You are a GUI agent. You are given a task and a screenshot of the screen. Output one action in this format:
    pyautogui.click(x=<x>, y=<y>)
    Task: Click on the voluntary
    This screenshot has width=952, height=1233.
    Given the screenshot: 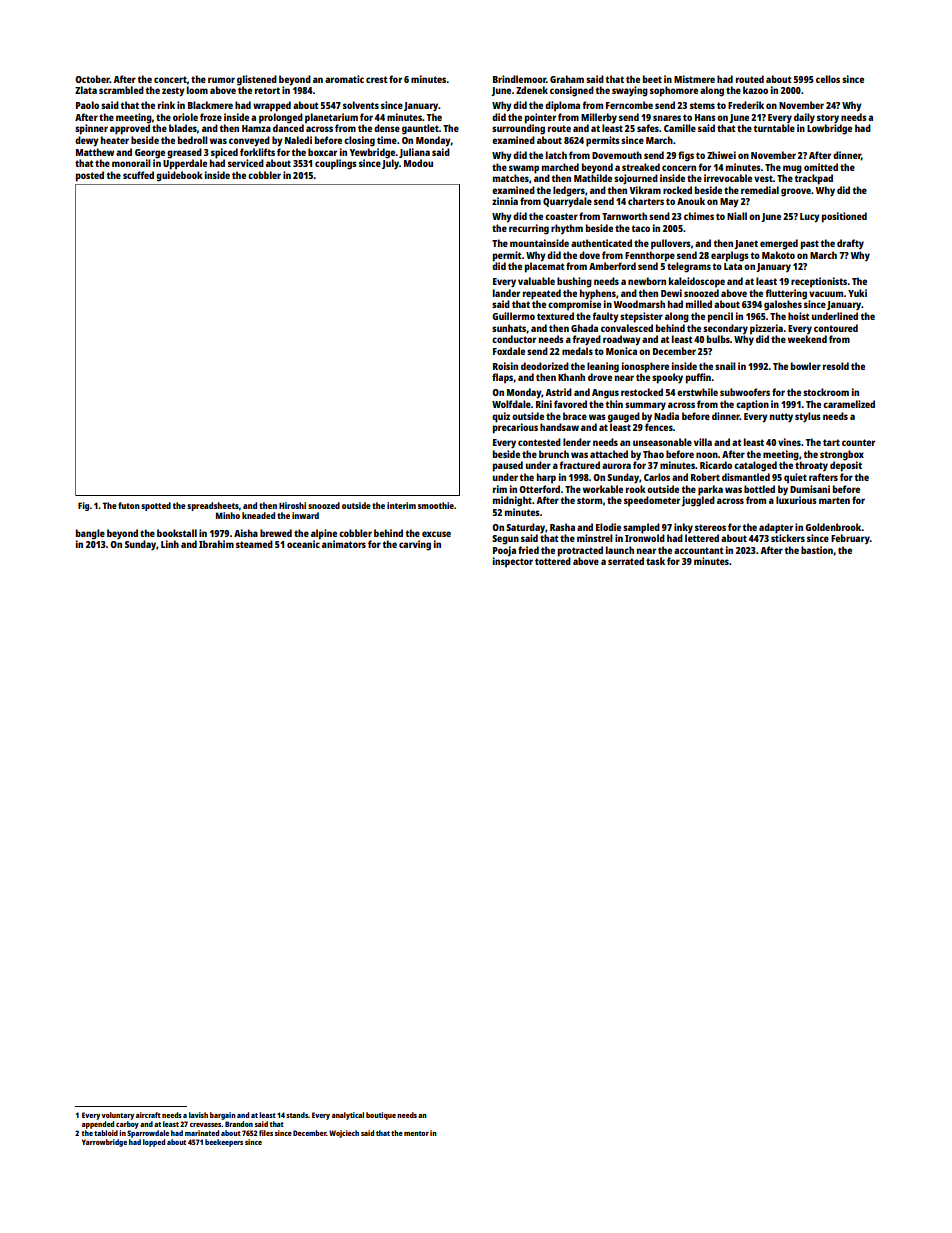 What is the action you would take?
    pyautogui.click(x=118, y=1116)
